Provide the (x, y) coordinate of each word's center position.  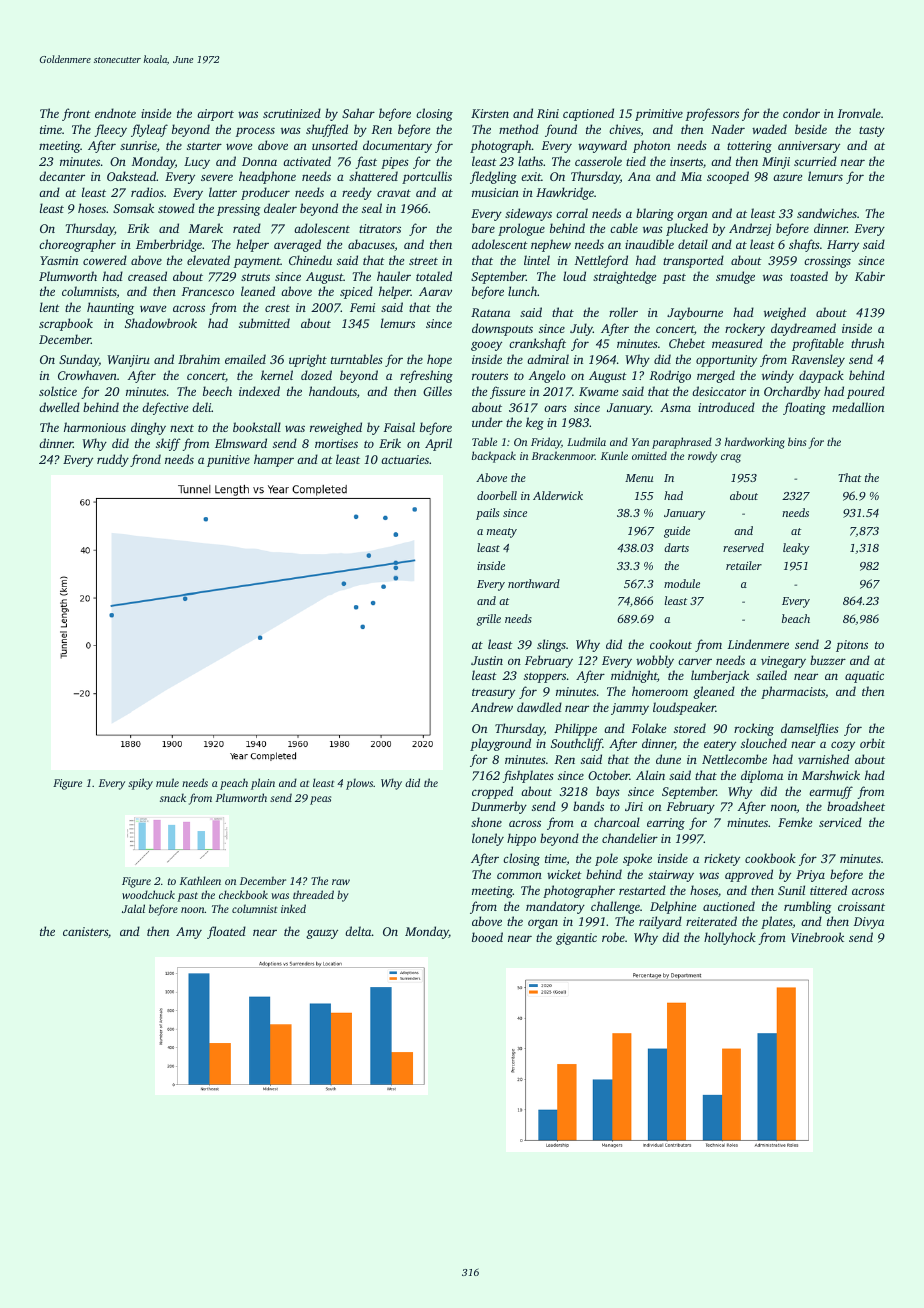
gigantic (576, 939)
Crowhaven (87, 375)
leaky (796, 549)
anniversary (809, 147)
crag (731, 458)
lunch (522, 291)
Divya (868, 923)
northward (534, 583)
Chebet (687, 343)
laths (530, 161)
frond (145, 460)
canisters (85, 931)
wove (239, 146)
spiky (140, 784)
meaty (502, 533)
